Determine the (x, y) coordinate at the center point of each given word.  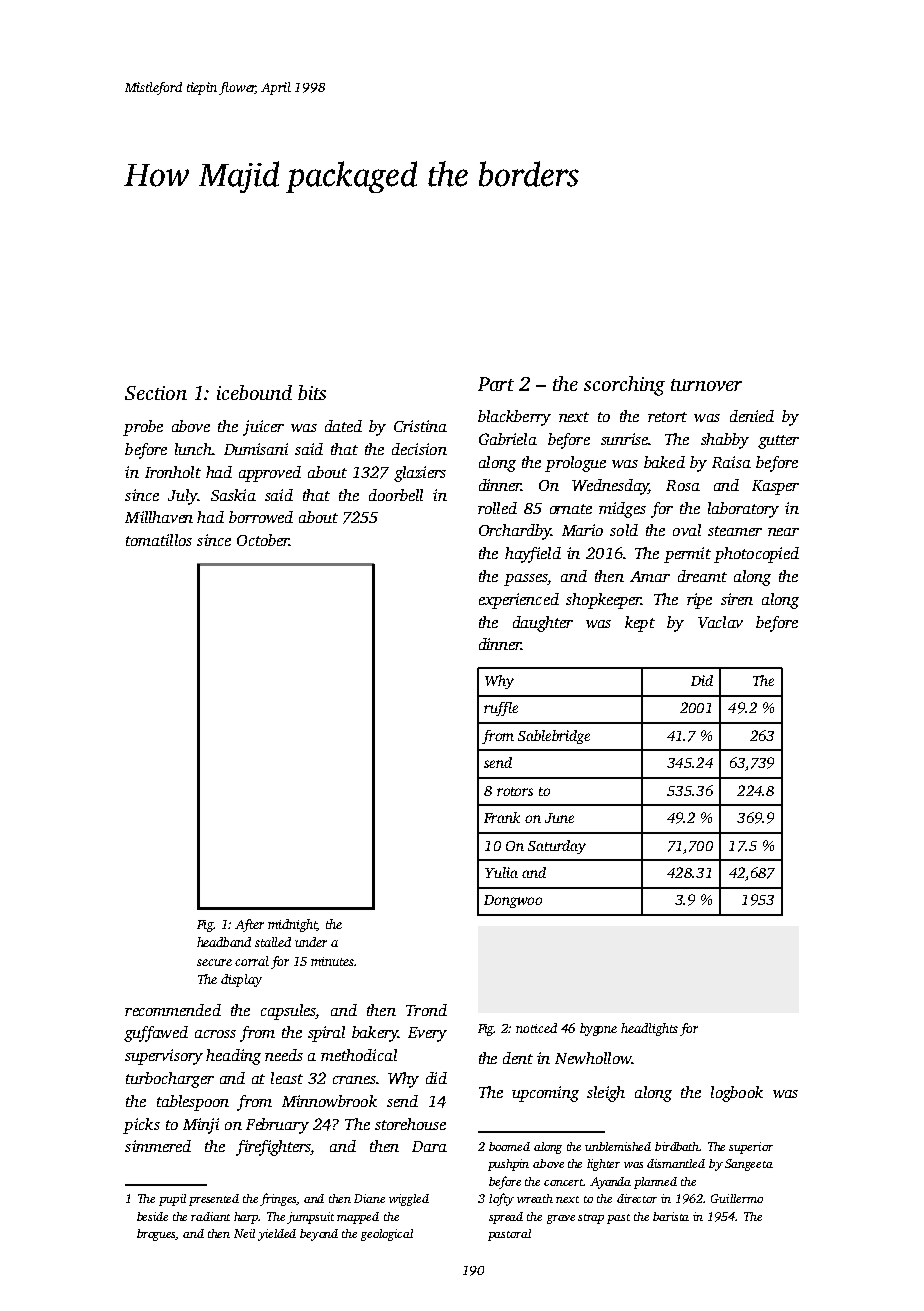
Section (156, 393)
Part (496, 384)
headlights (649, 1029)
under (311, 942)
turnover (706, 385)
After (249, 925)
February (277, 1126)
